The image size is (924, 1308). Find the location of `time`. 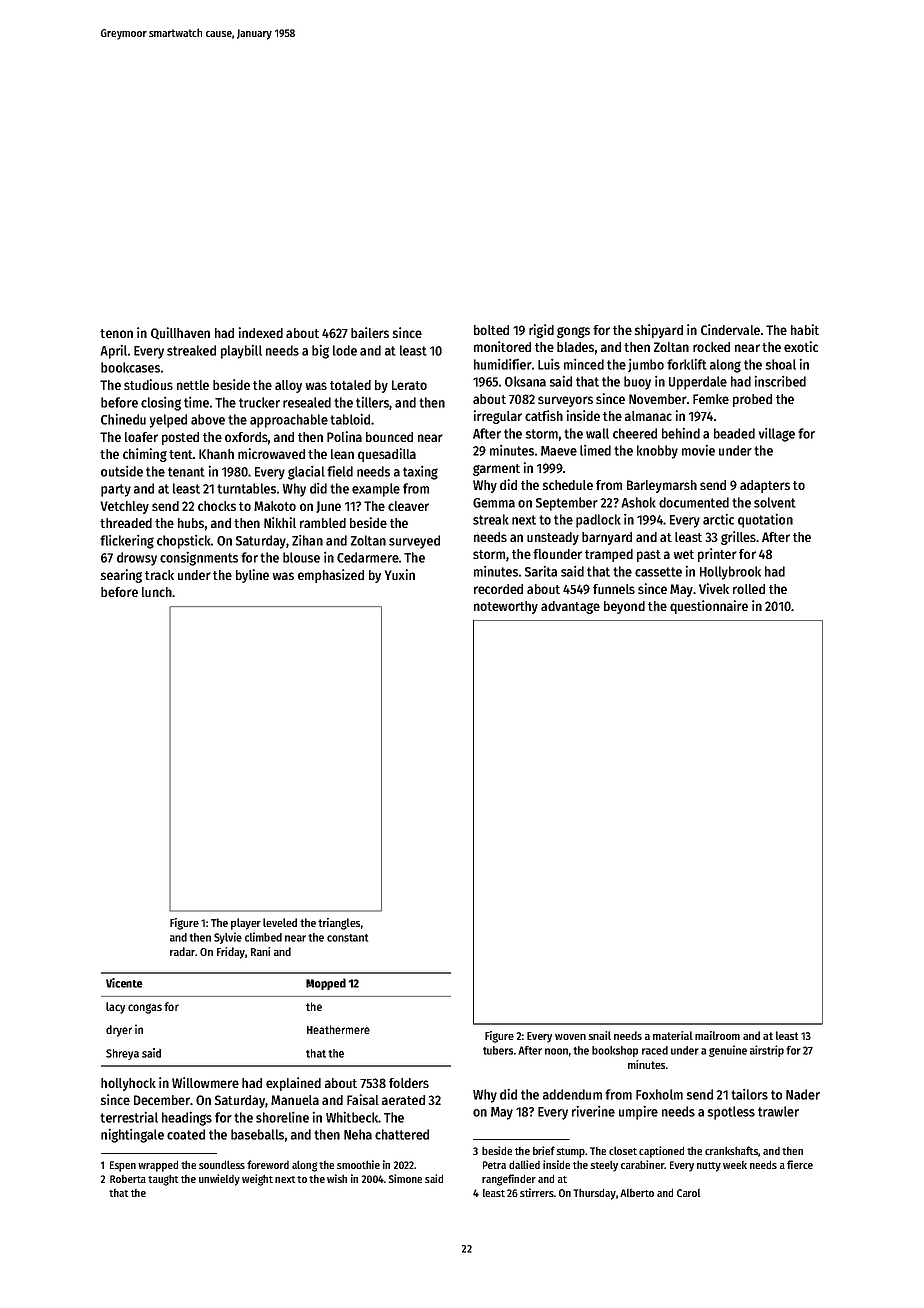

time is located at coordinates (196, 402).
